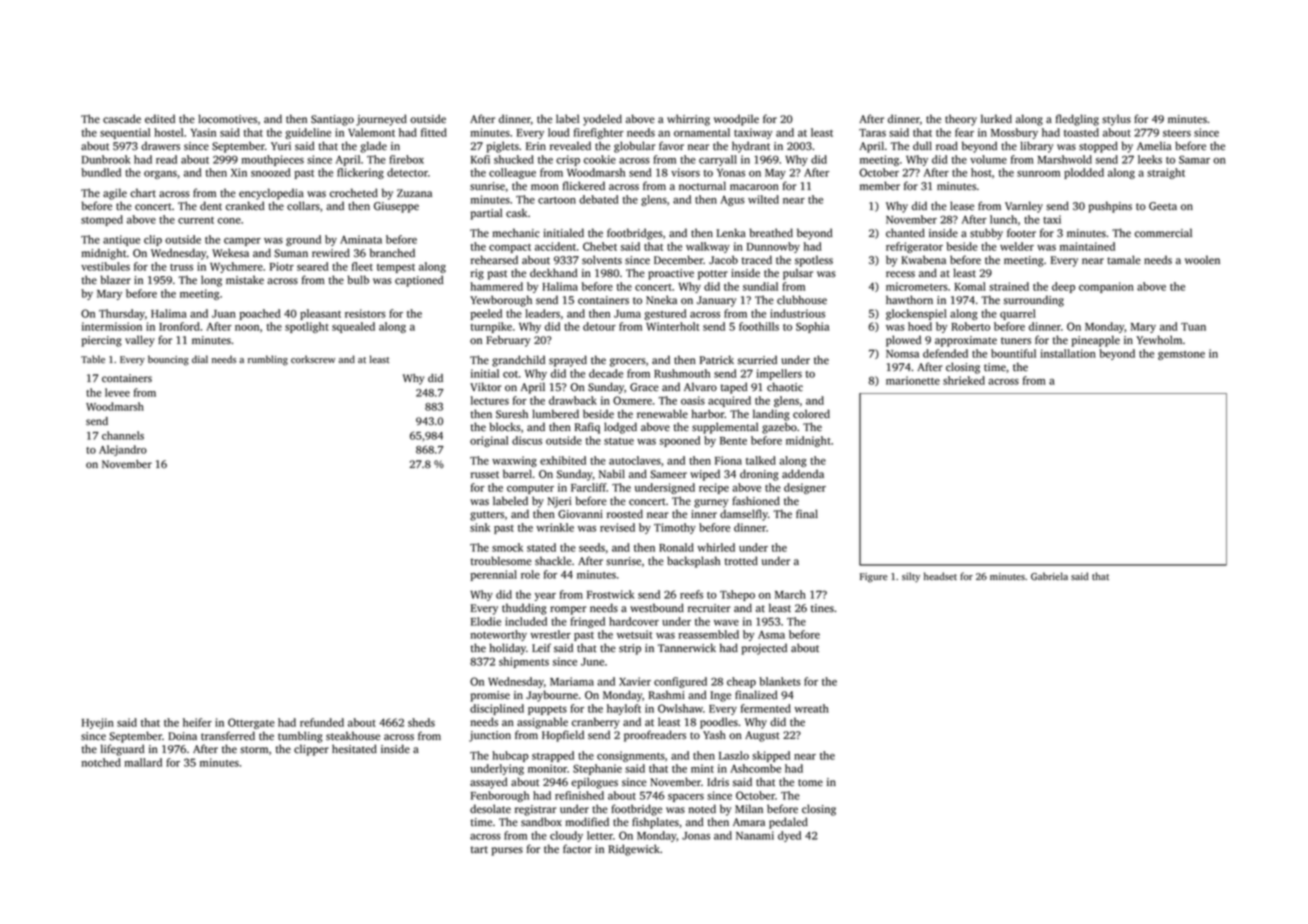 The width and height of the screenshot is (1308, 924). Describe the element at coordinates (771, 415) in the screenshot. I see `landing` at that location.
